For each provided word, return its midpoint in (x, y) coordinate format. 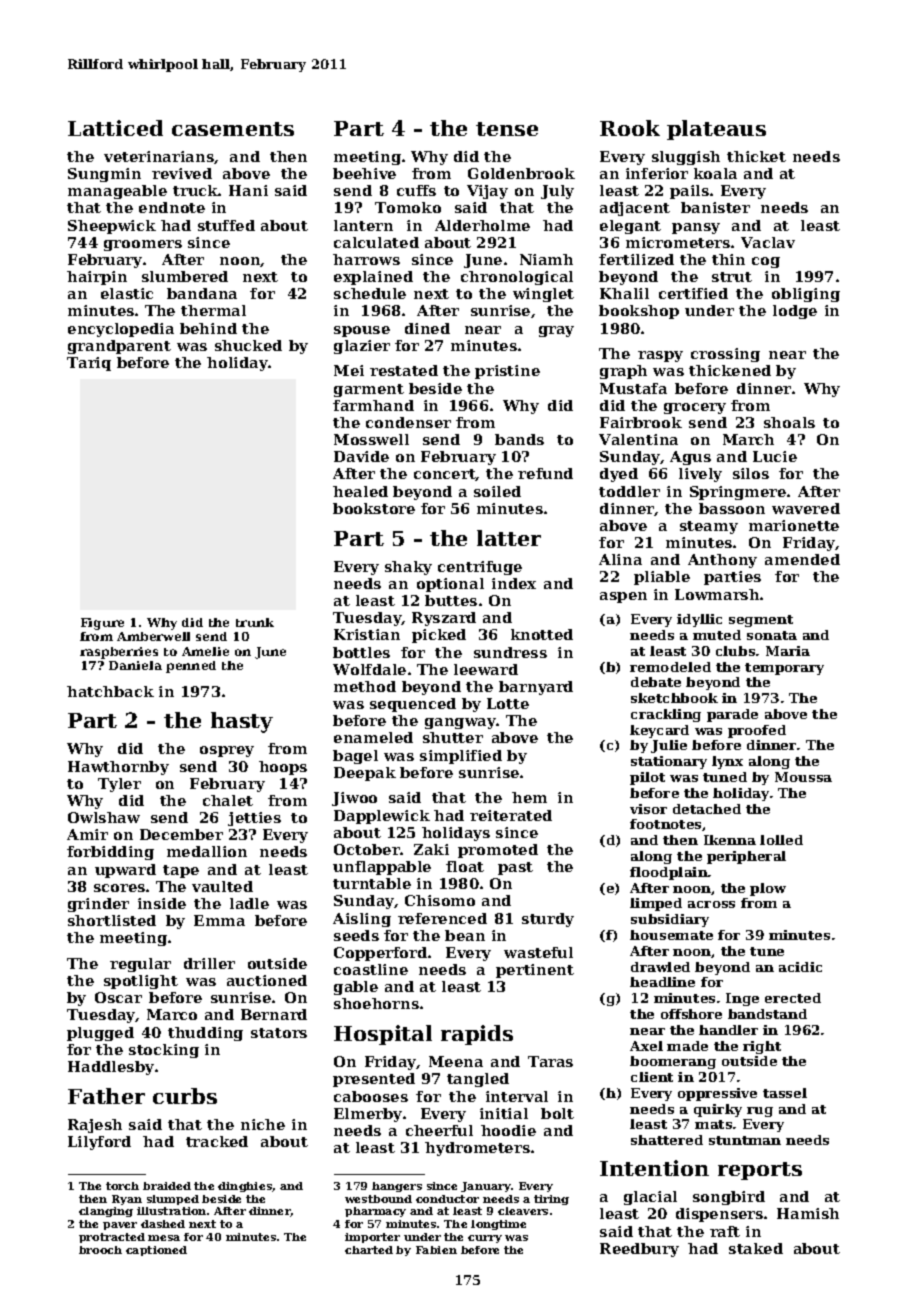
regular (140, 965)
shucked (248, 345)
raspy (660, 356)
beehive (364, 173)
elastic (127, 293)
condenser (408, 422)
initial (504, 1113)
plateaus (716, 130)
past (515, 868)
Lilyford (99, 1143)
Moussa (803, 777)
